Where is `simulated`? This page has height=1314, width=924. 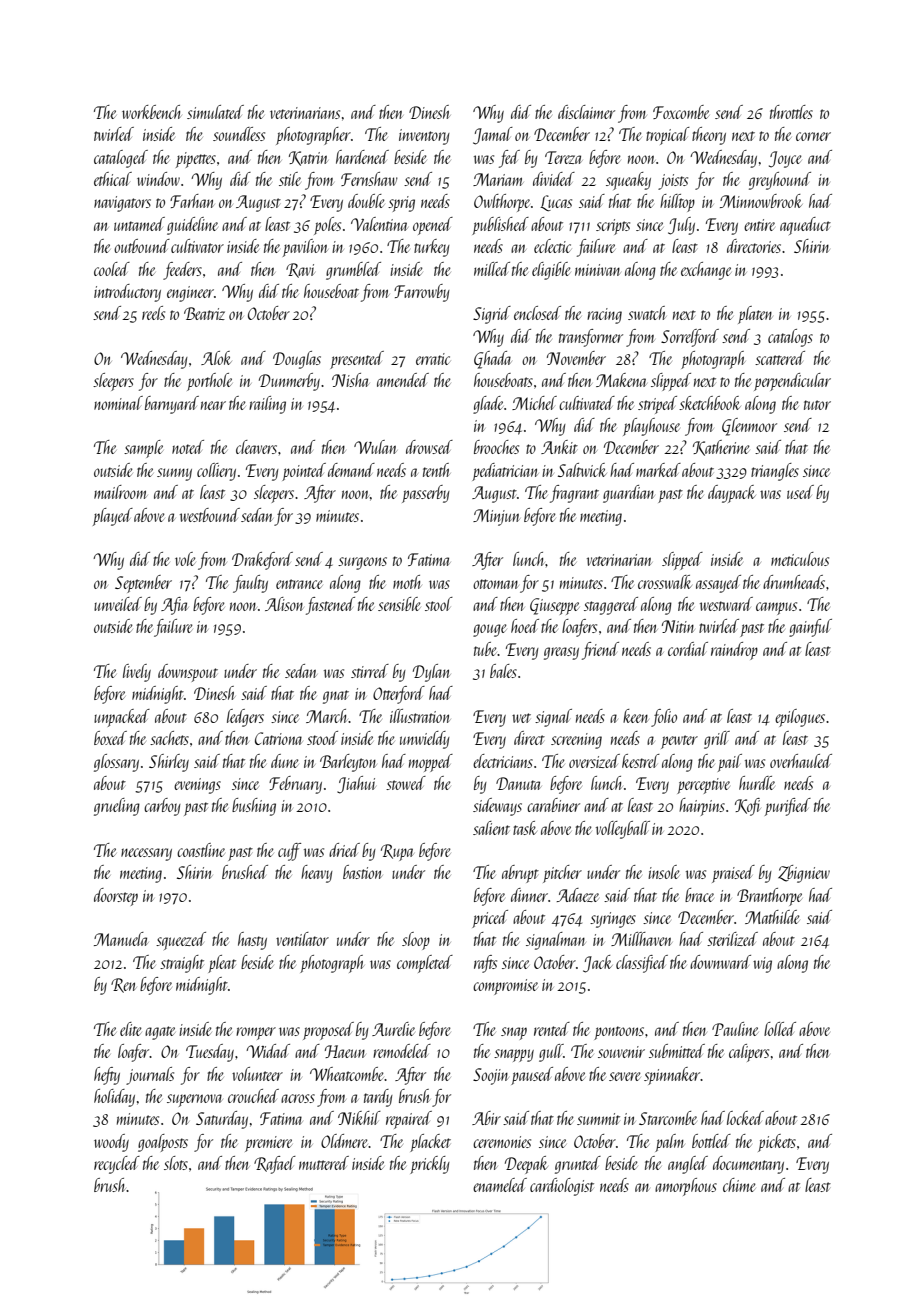
simulated is located at coordinates (215, 112).
